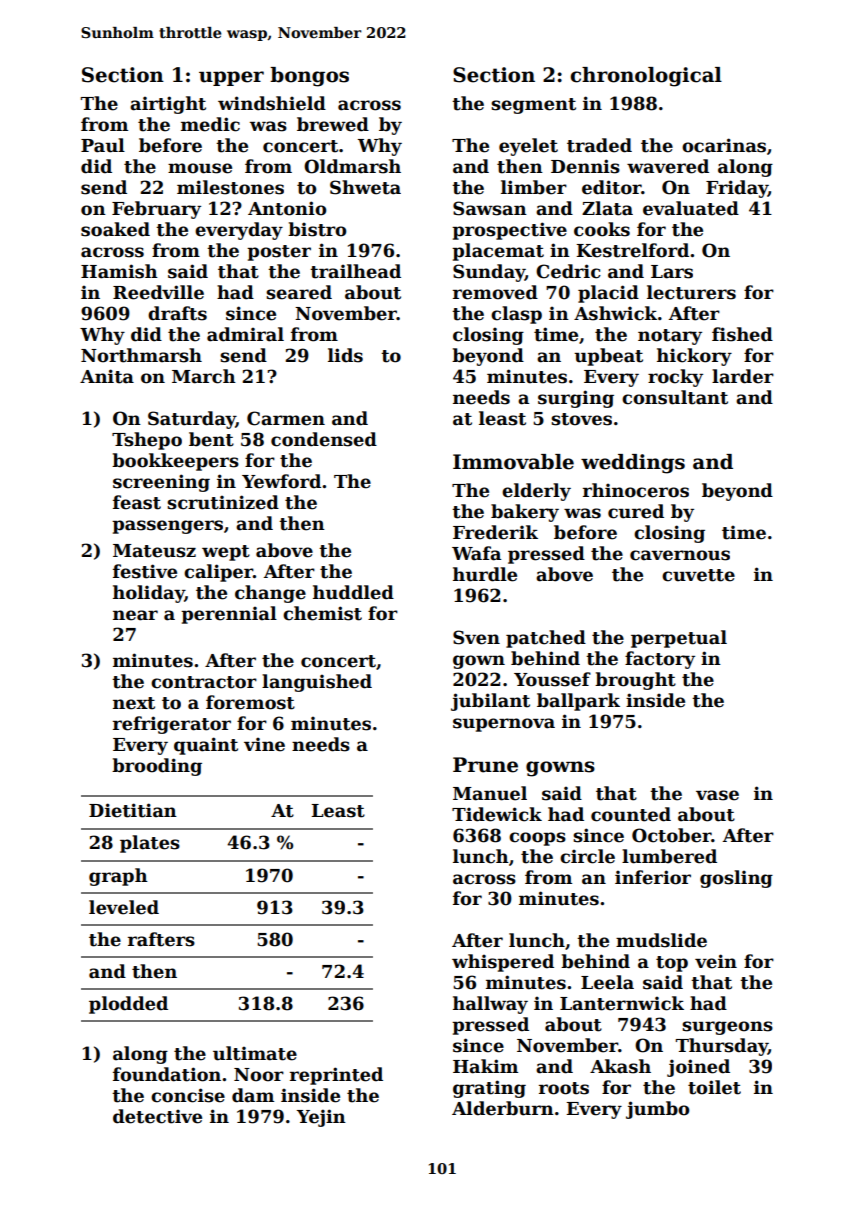  I want to click on bent, so click(211, 439).
